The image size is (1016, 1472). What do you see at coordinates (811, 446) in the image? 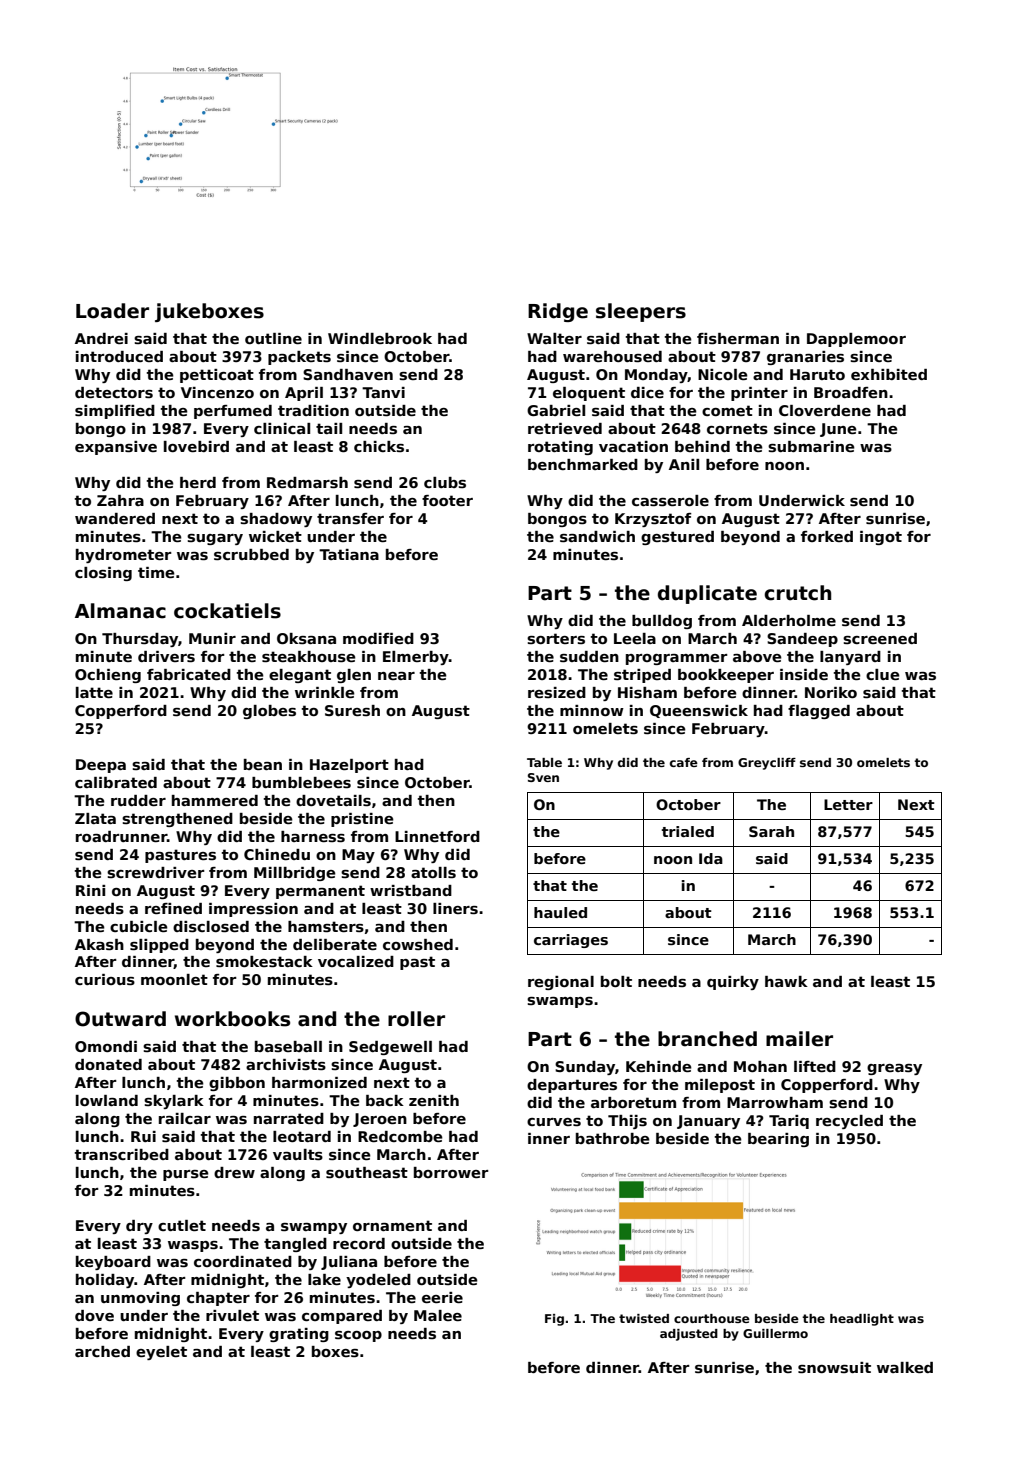
I see `submarine` at bounding box center [811, 446].
